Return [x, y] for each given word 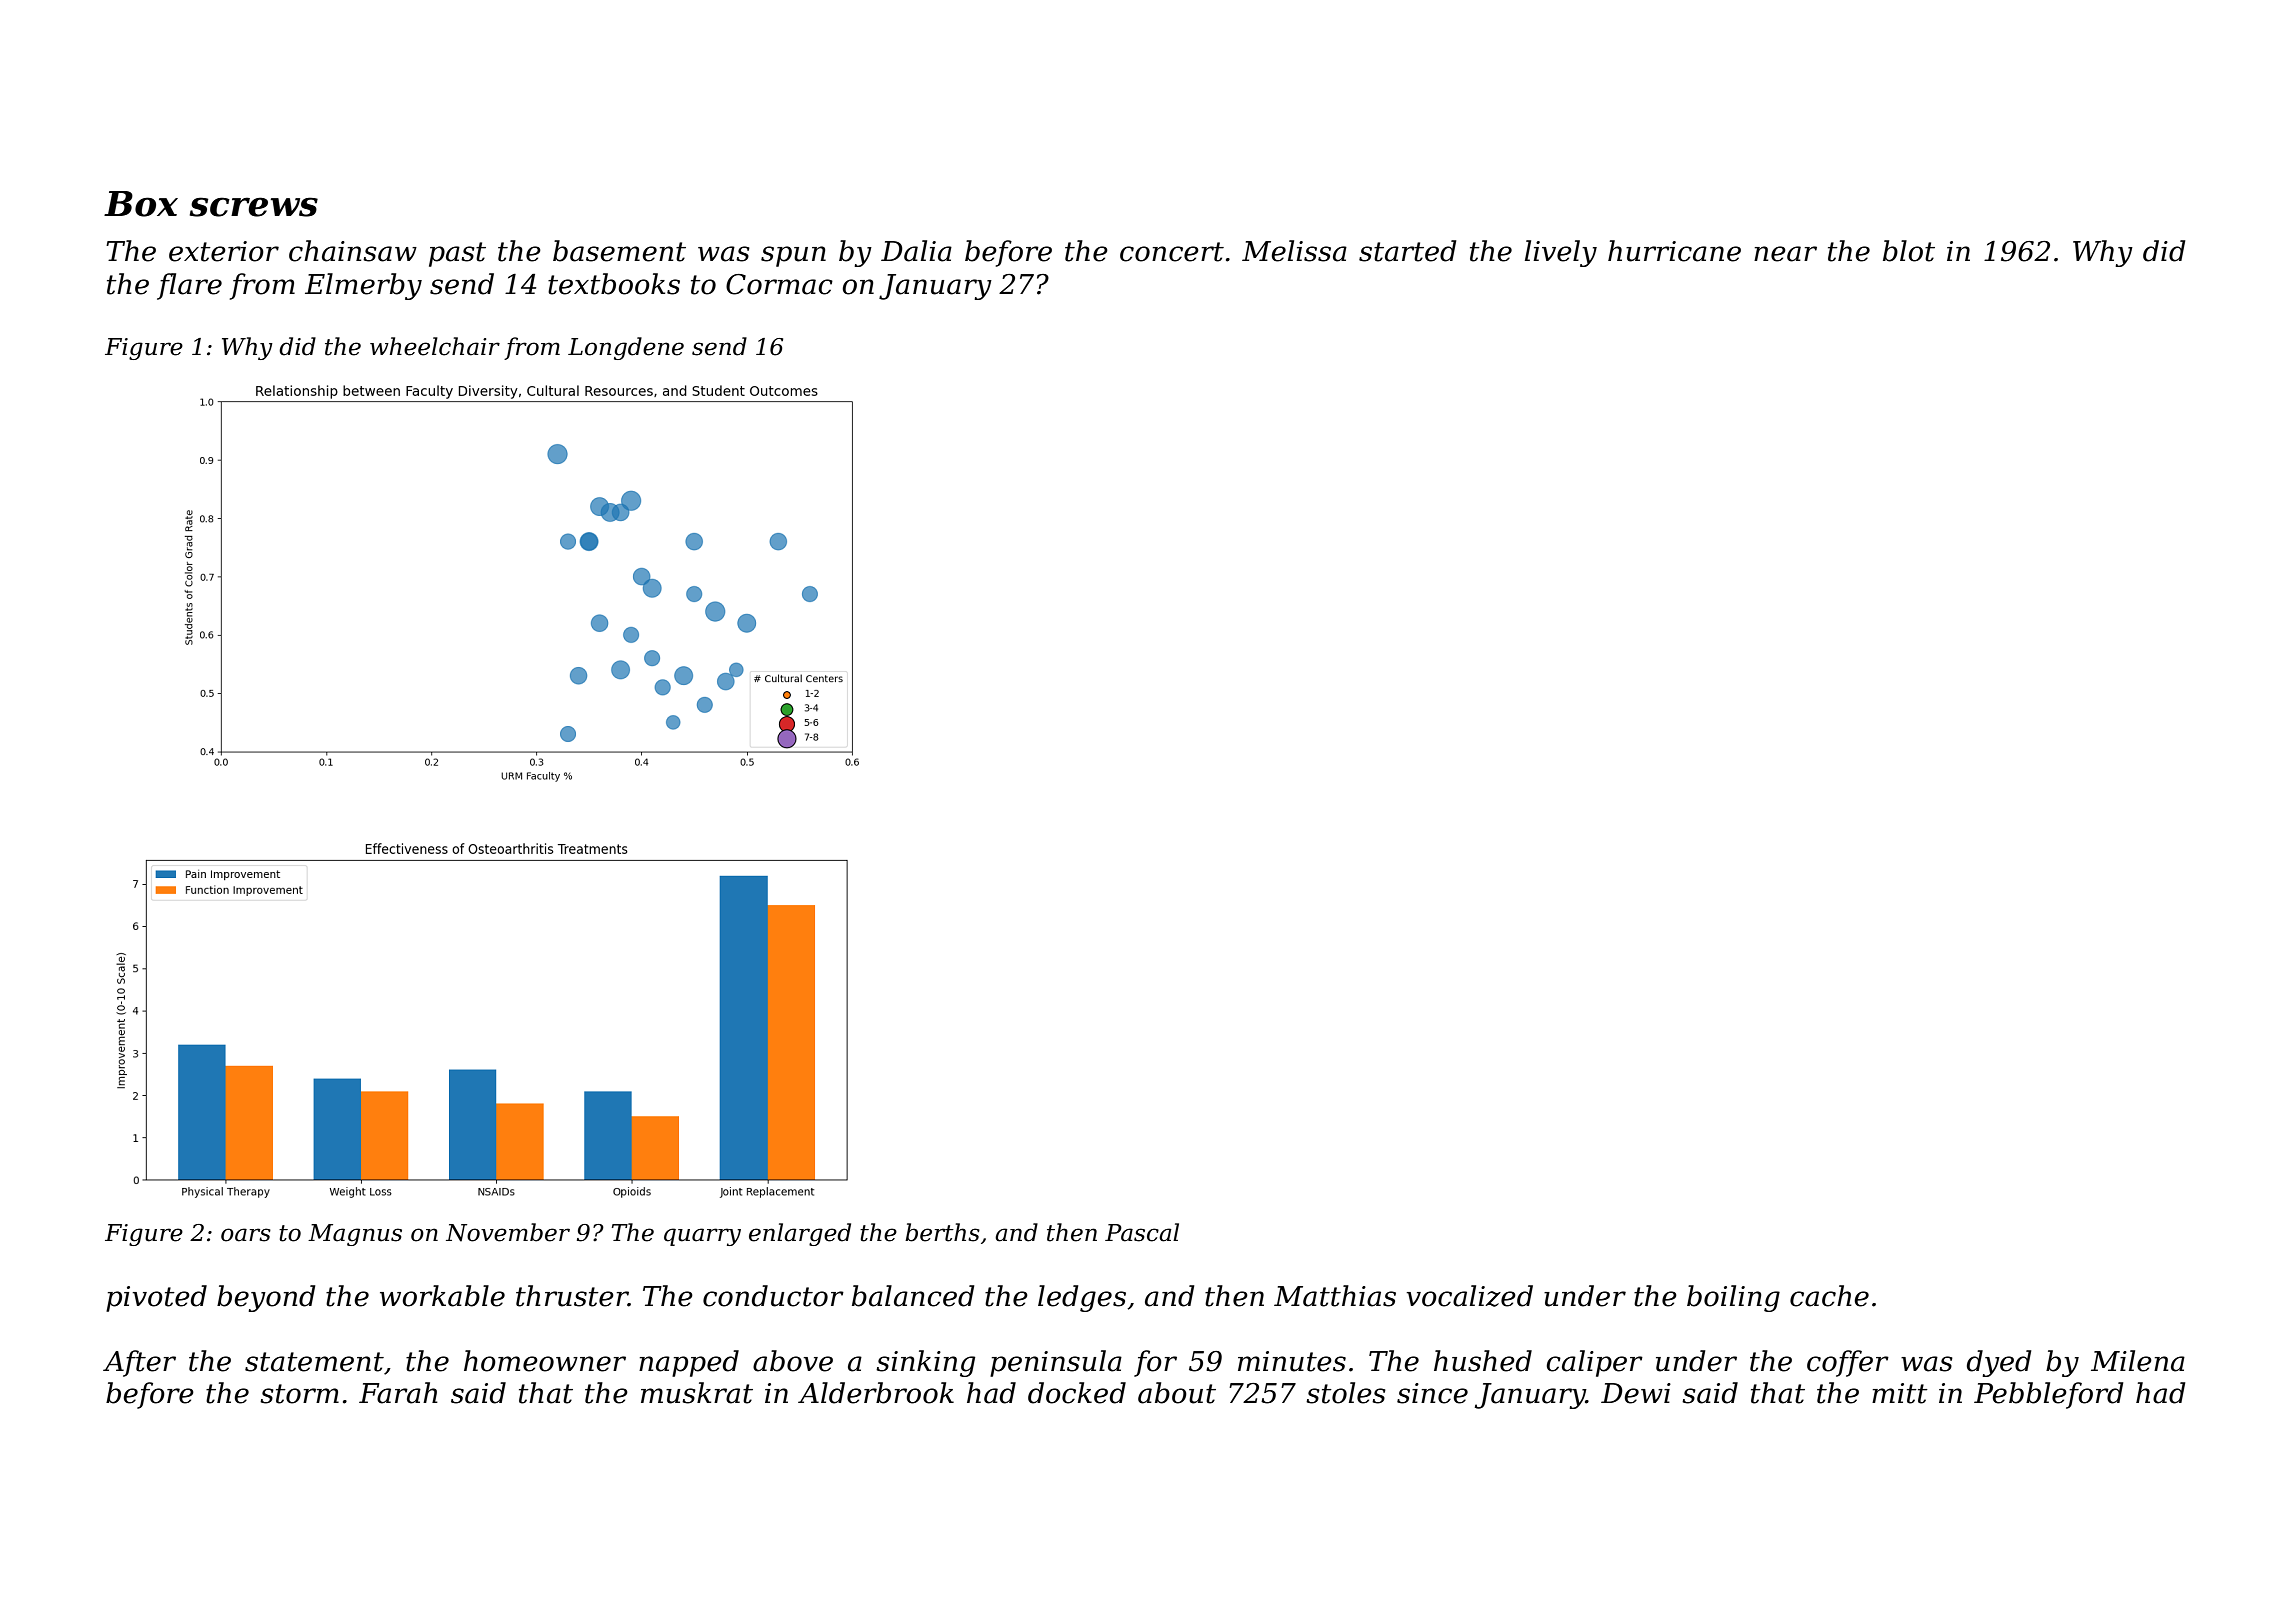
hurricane [1674, 251]
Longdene [626, 348]
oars [246, 1235]
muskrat [697, 1393]
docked [1077, 1393]
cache [1829, 1296]
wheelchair [435, 346]
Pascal [1142, 1232]
